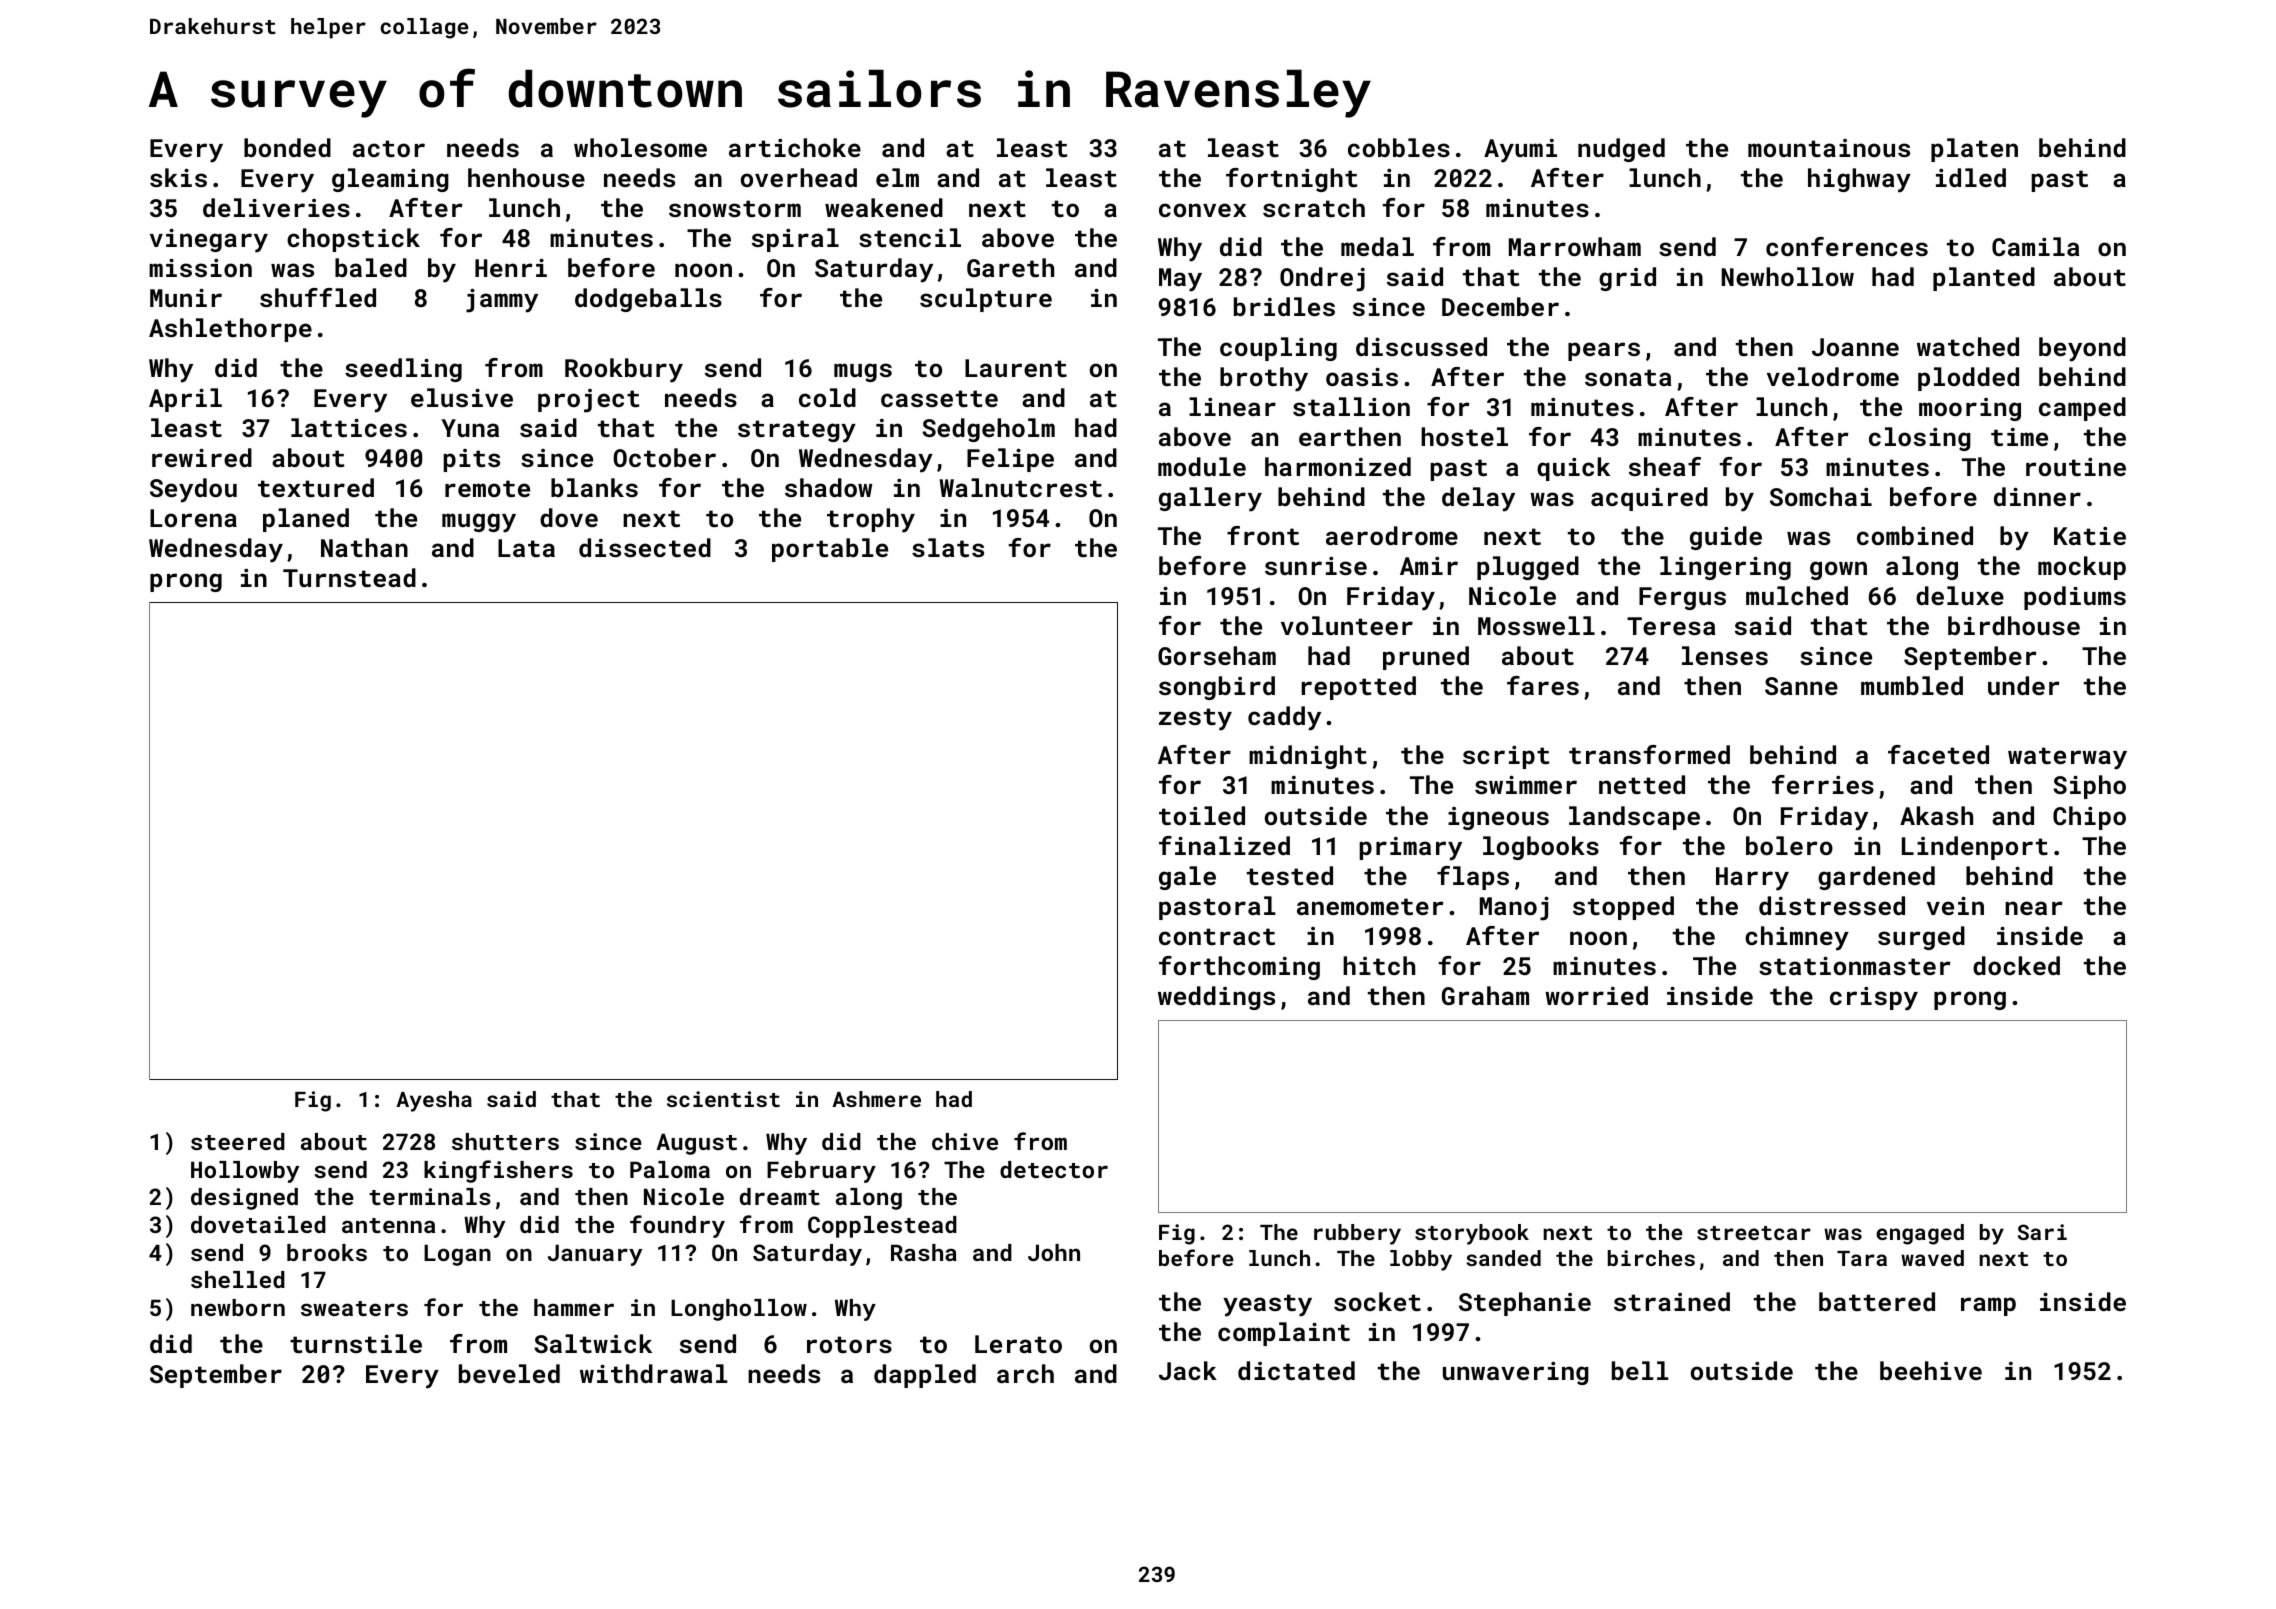 Image resolution: width=2276 pixels, height=1609 pixels. I want to click on December, so click(1500, 306).
